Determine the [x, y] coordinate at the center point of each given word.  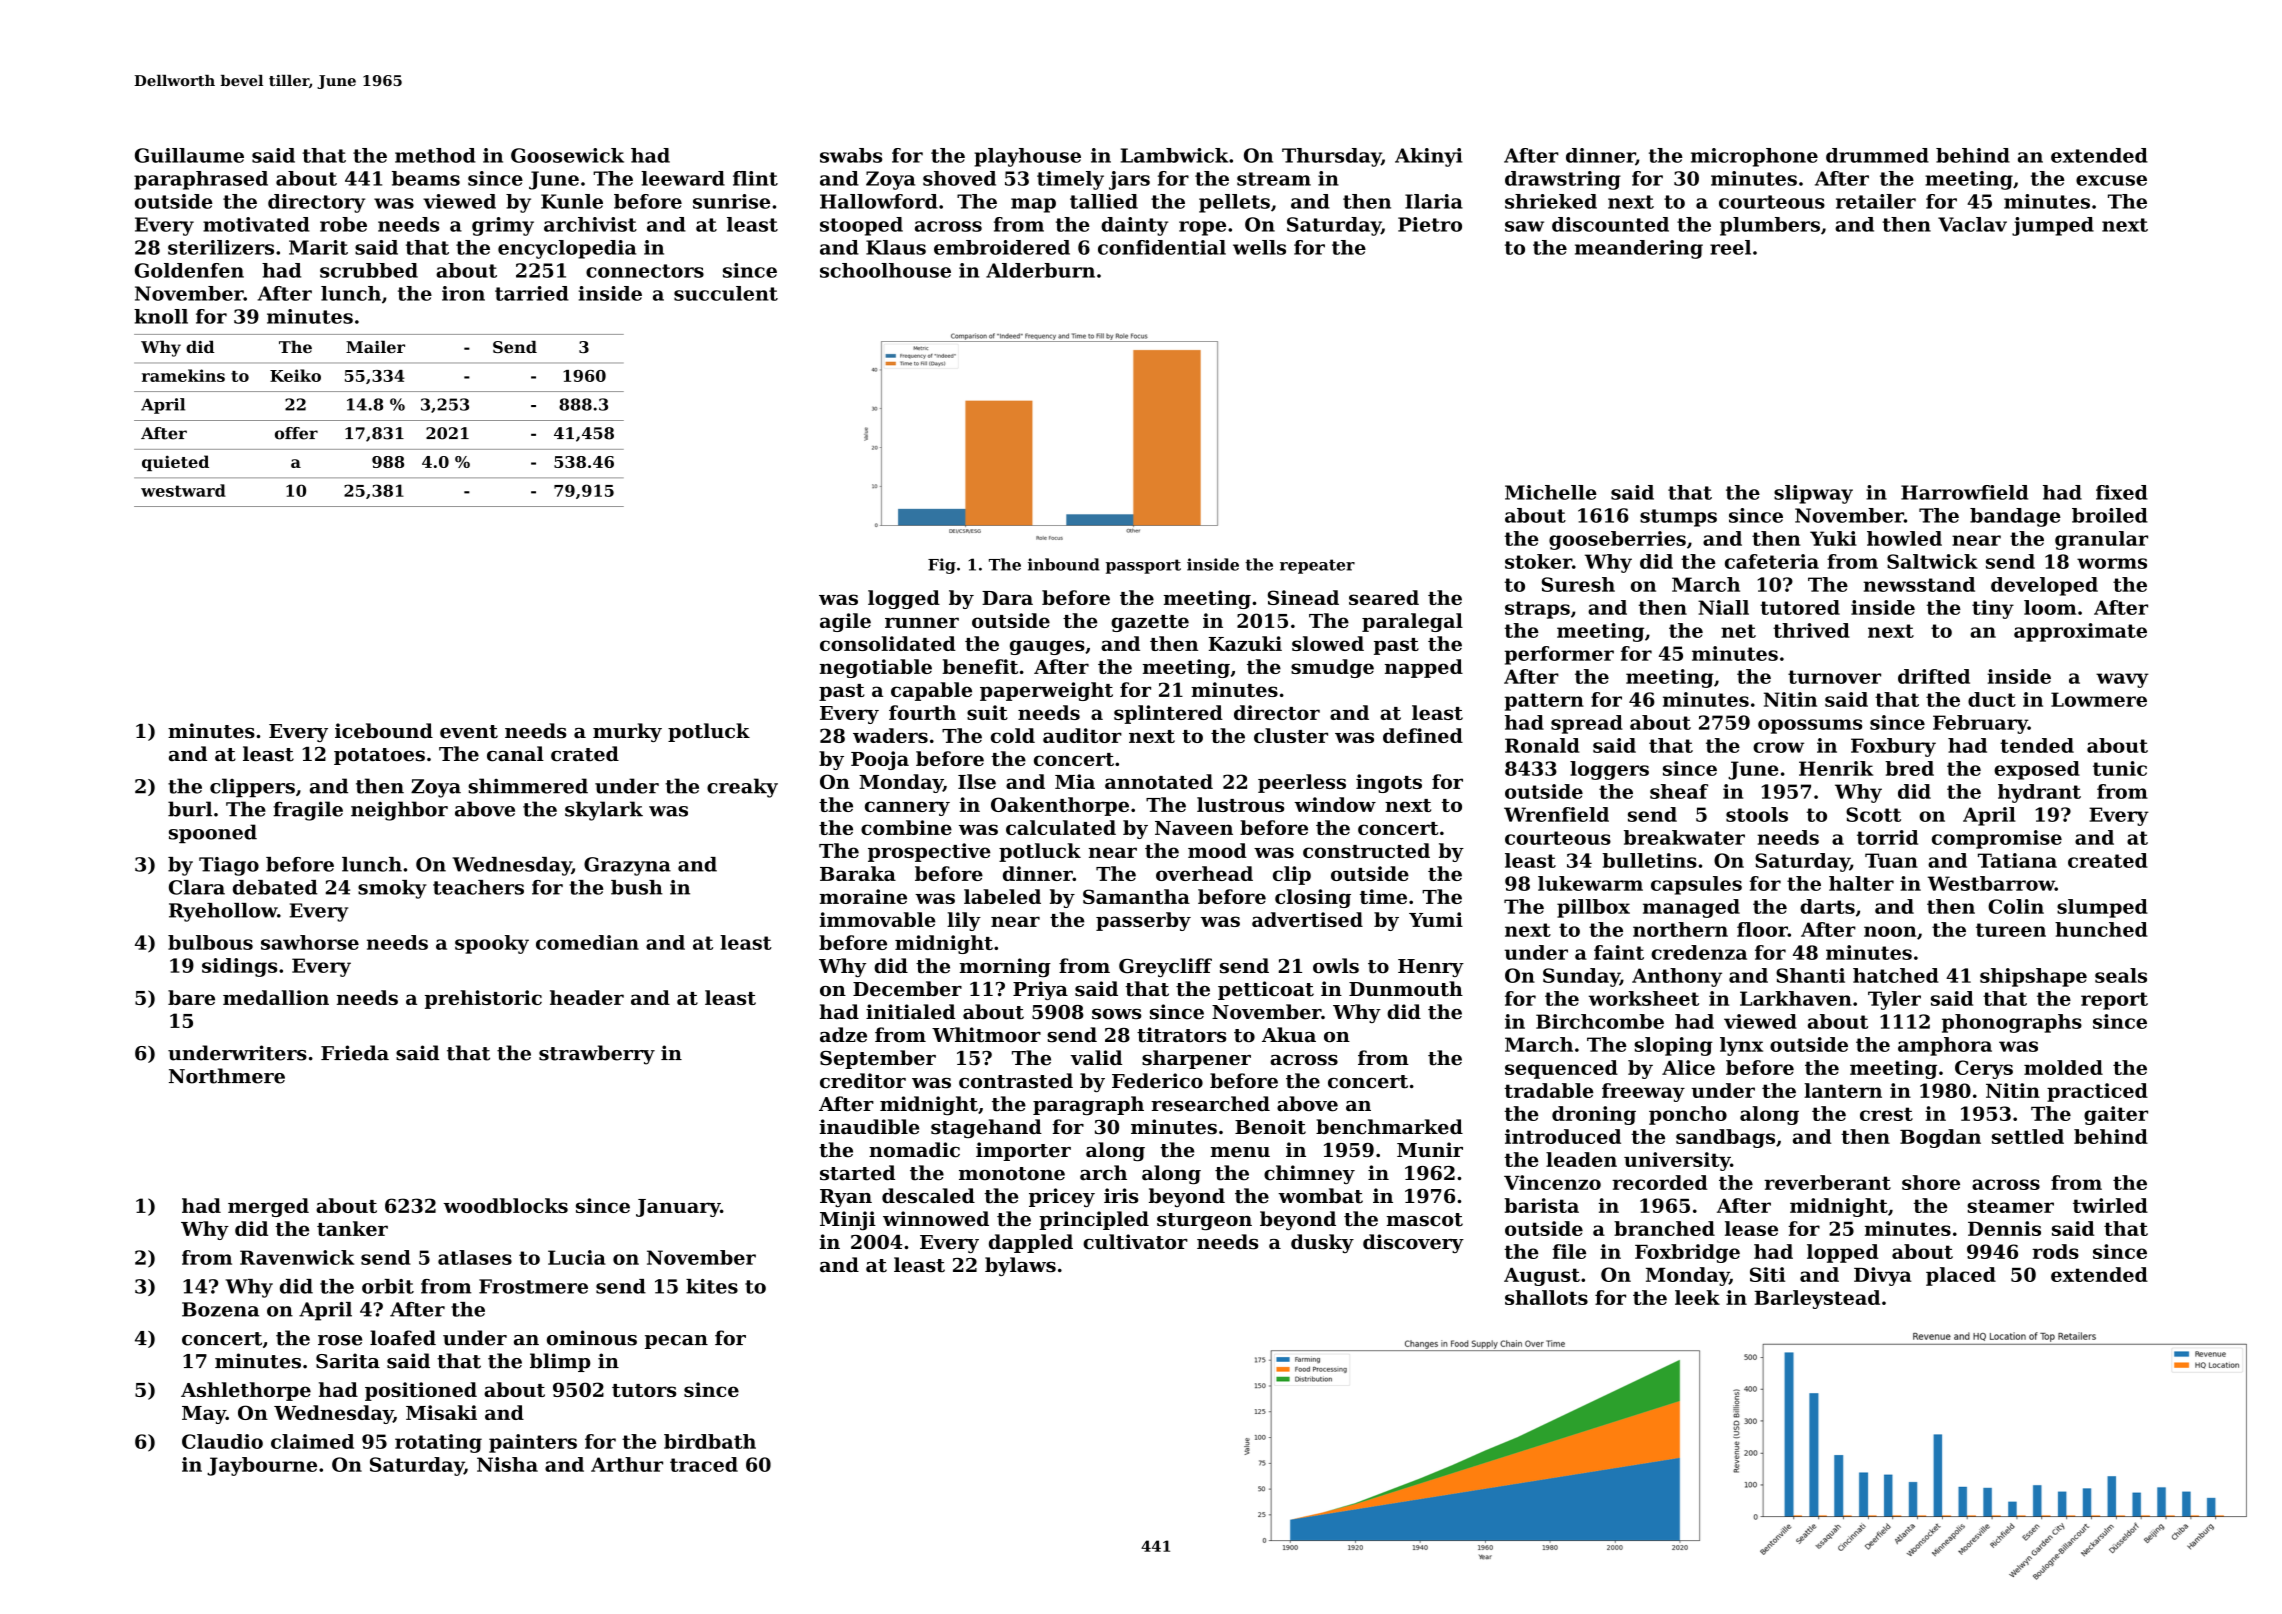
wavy [2122, 680]
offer [296, 433]
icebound [384, 731]
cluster [1291, 735]
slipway [1813, 494]
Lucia [577, 1257]
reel [1730, 247]
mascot [1425, 1220]
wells [1259, 247]
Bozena [220, 1309]
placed [1961, 1276]
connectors [645, 271]
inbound [1064, 564]
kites [712, 1286]
